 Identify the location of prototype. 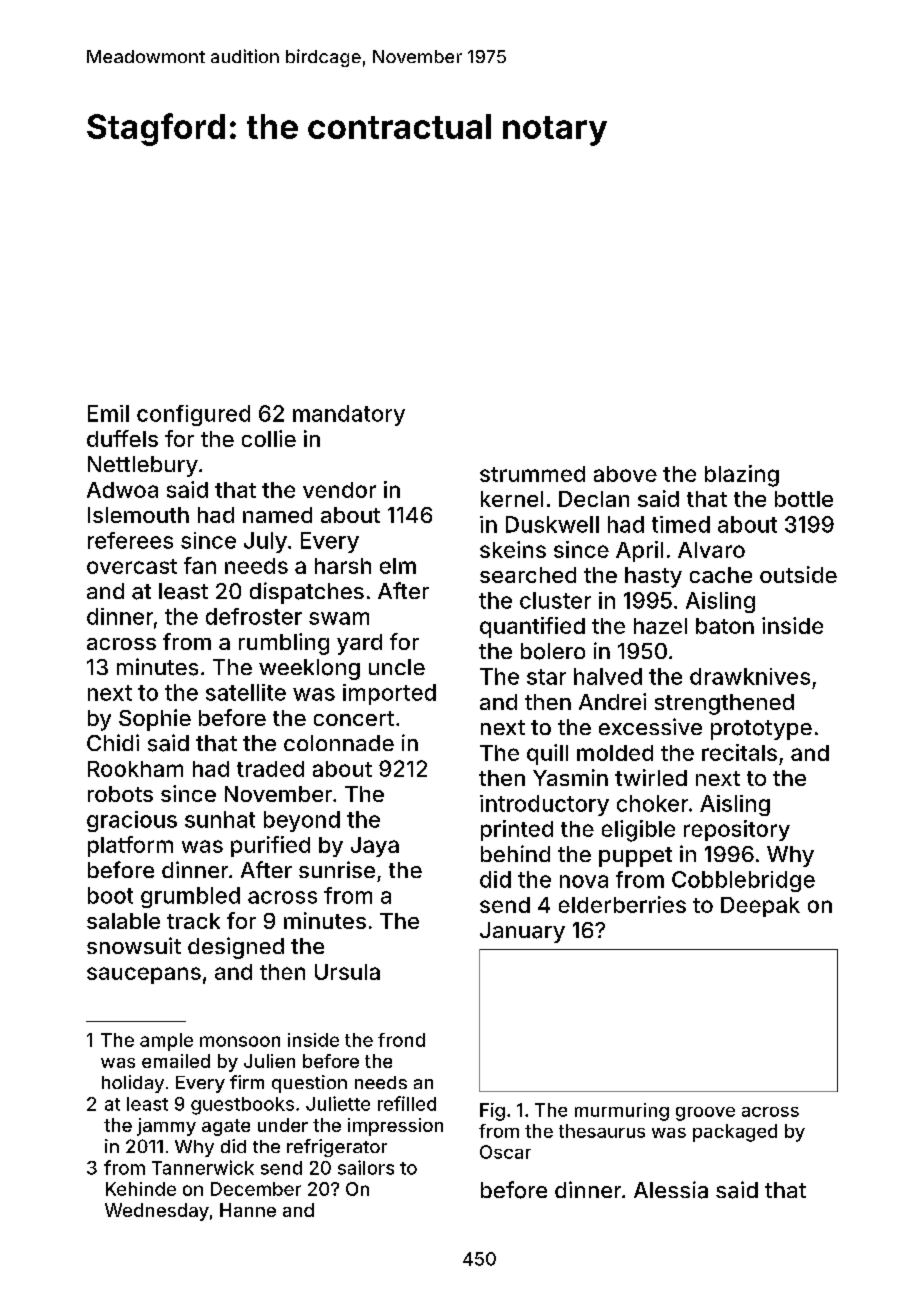
(761, 730).
